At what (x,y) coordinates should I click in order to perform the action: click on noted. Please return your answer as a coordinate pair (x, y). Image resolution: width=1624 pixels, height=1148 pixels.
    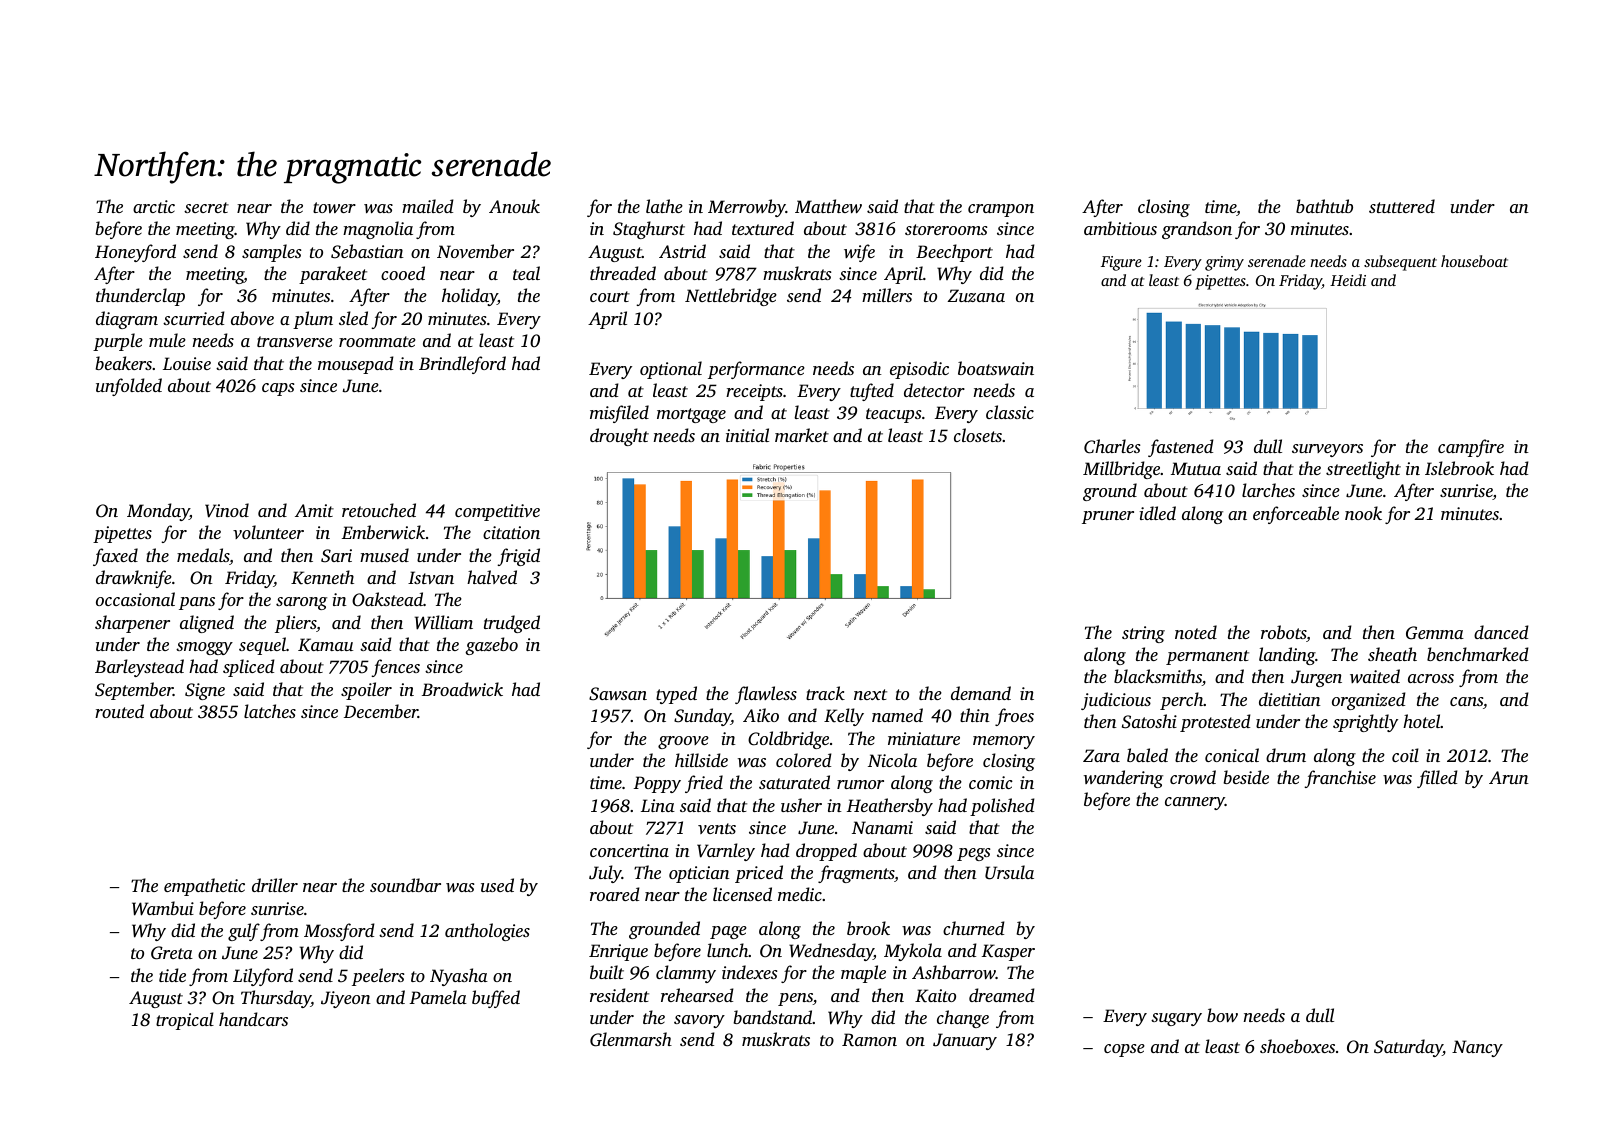
    Looking at the image, I should click on (1196, 632).
